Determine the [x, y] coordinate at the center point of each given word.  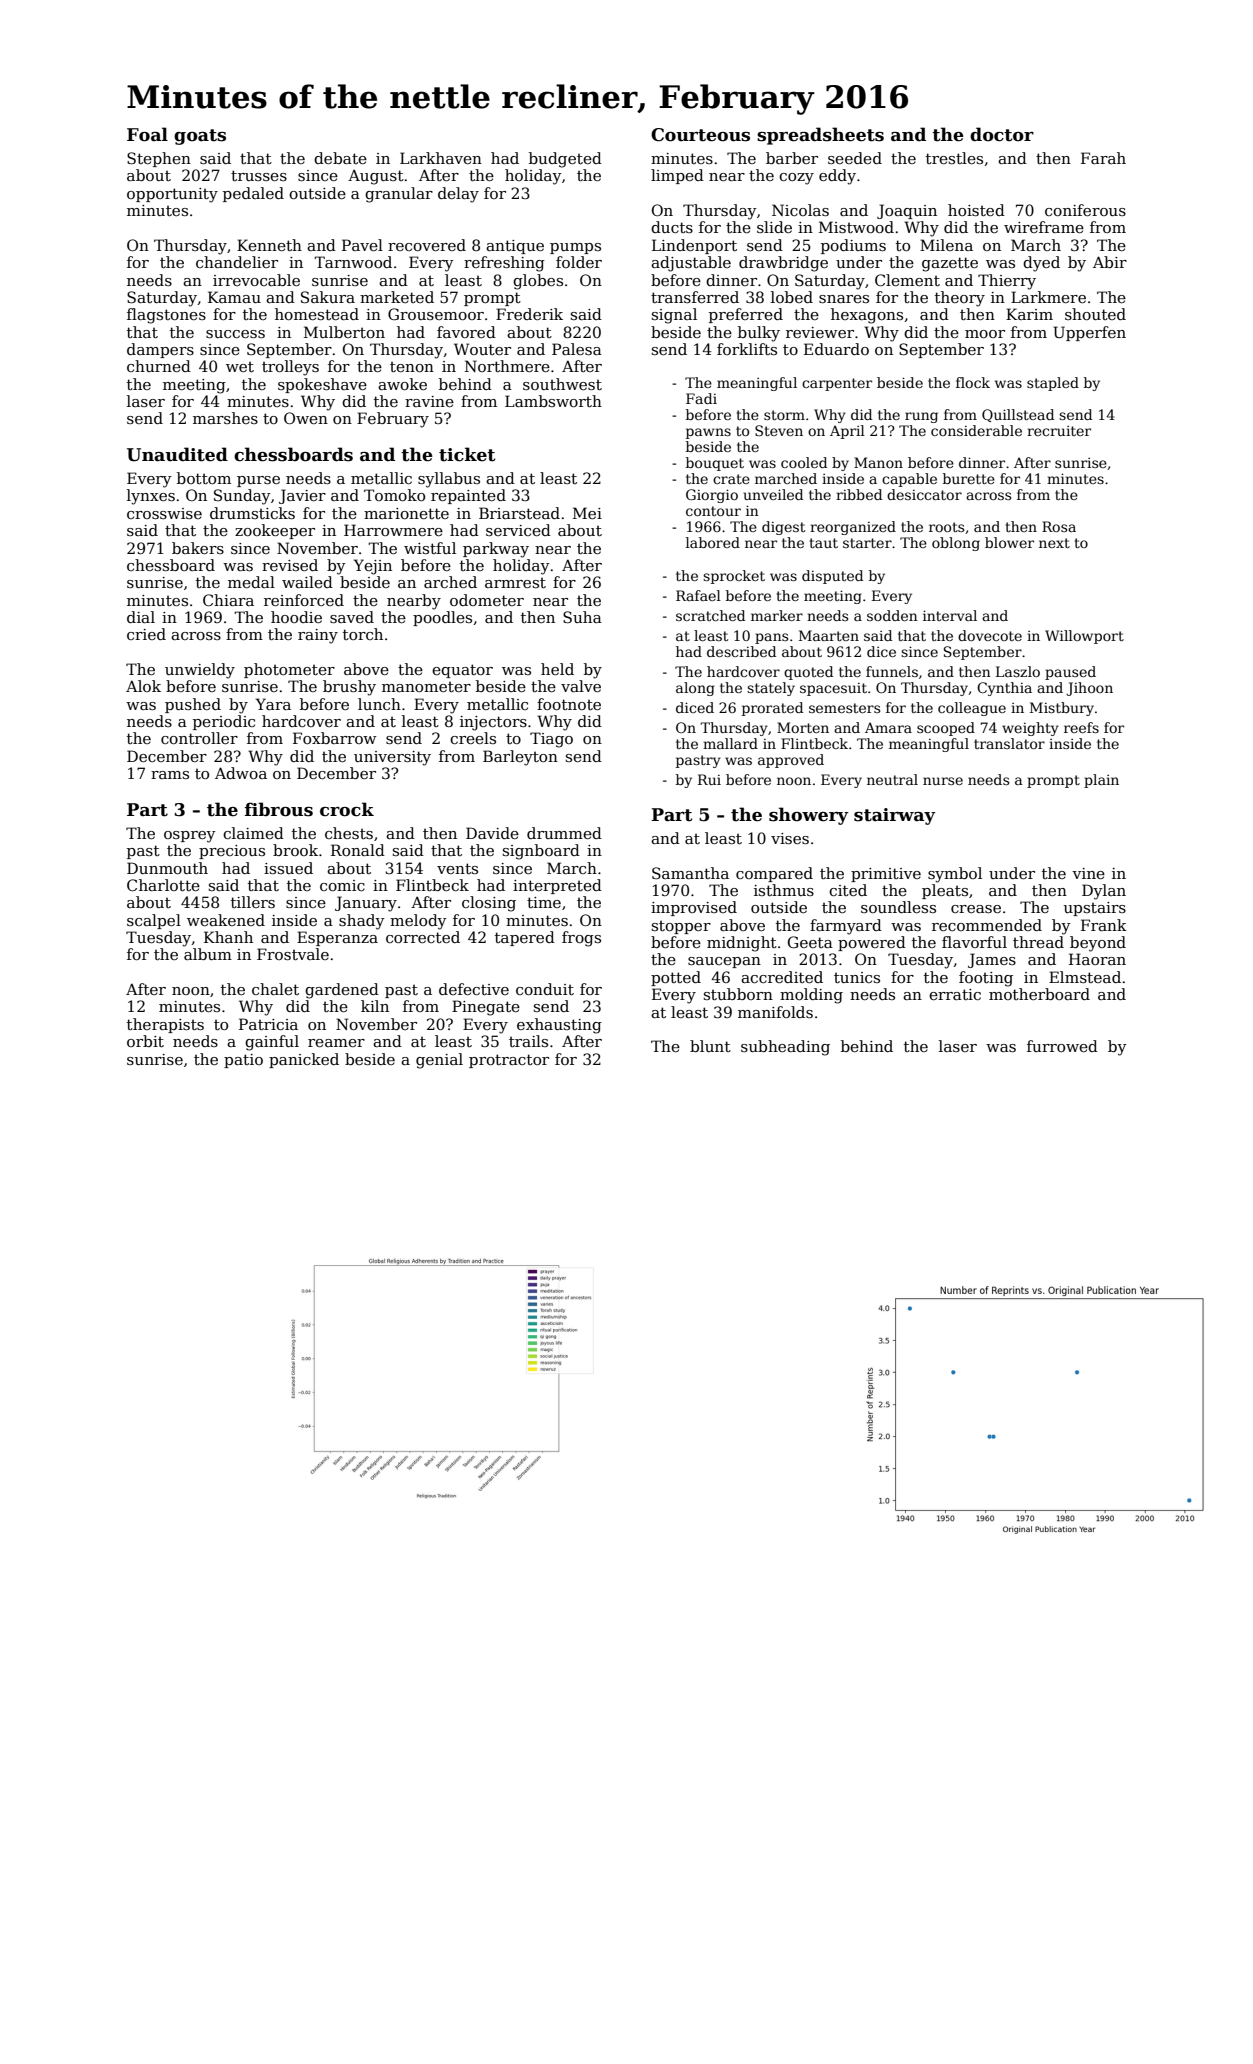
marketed [397, 297]
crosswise [164, 513]
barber [792, 158]
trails [528, 1041]
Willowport [1084, 637]
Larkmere [1048, 297]
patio [243, 1061]
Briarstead [519, 513]
